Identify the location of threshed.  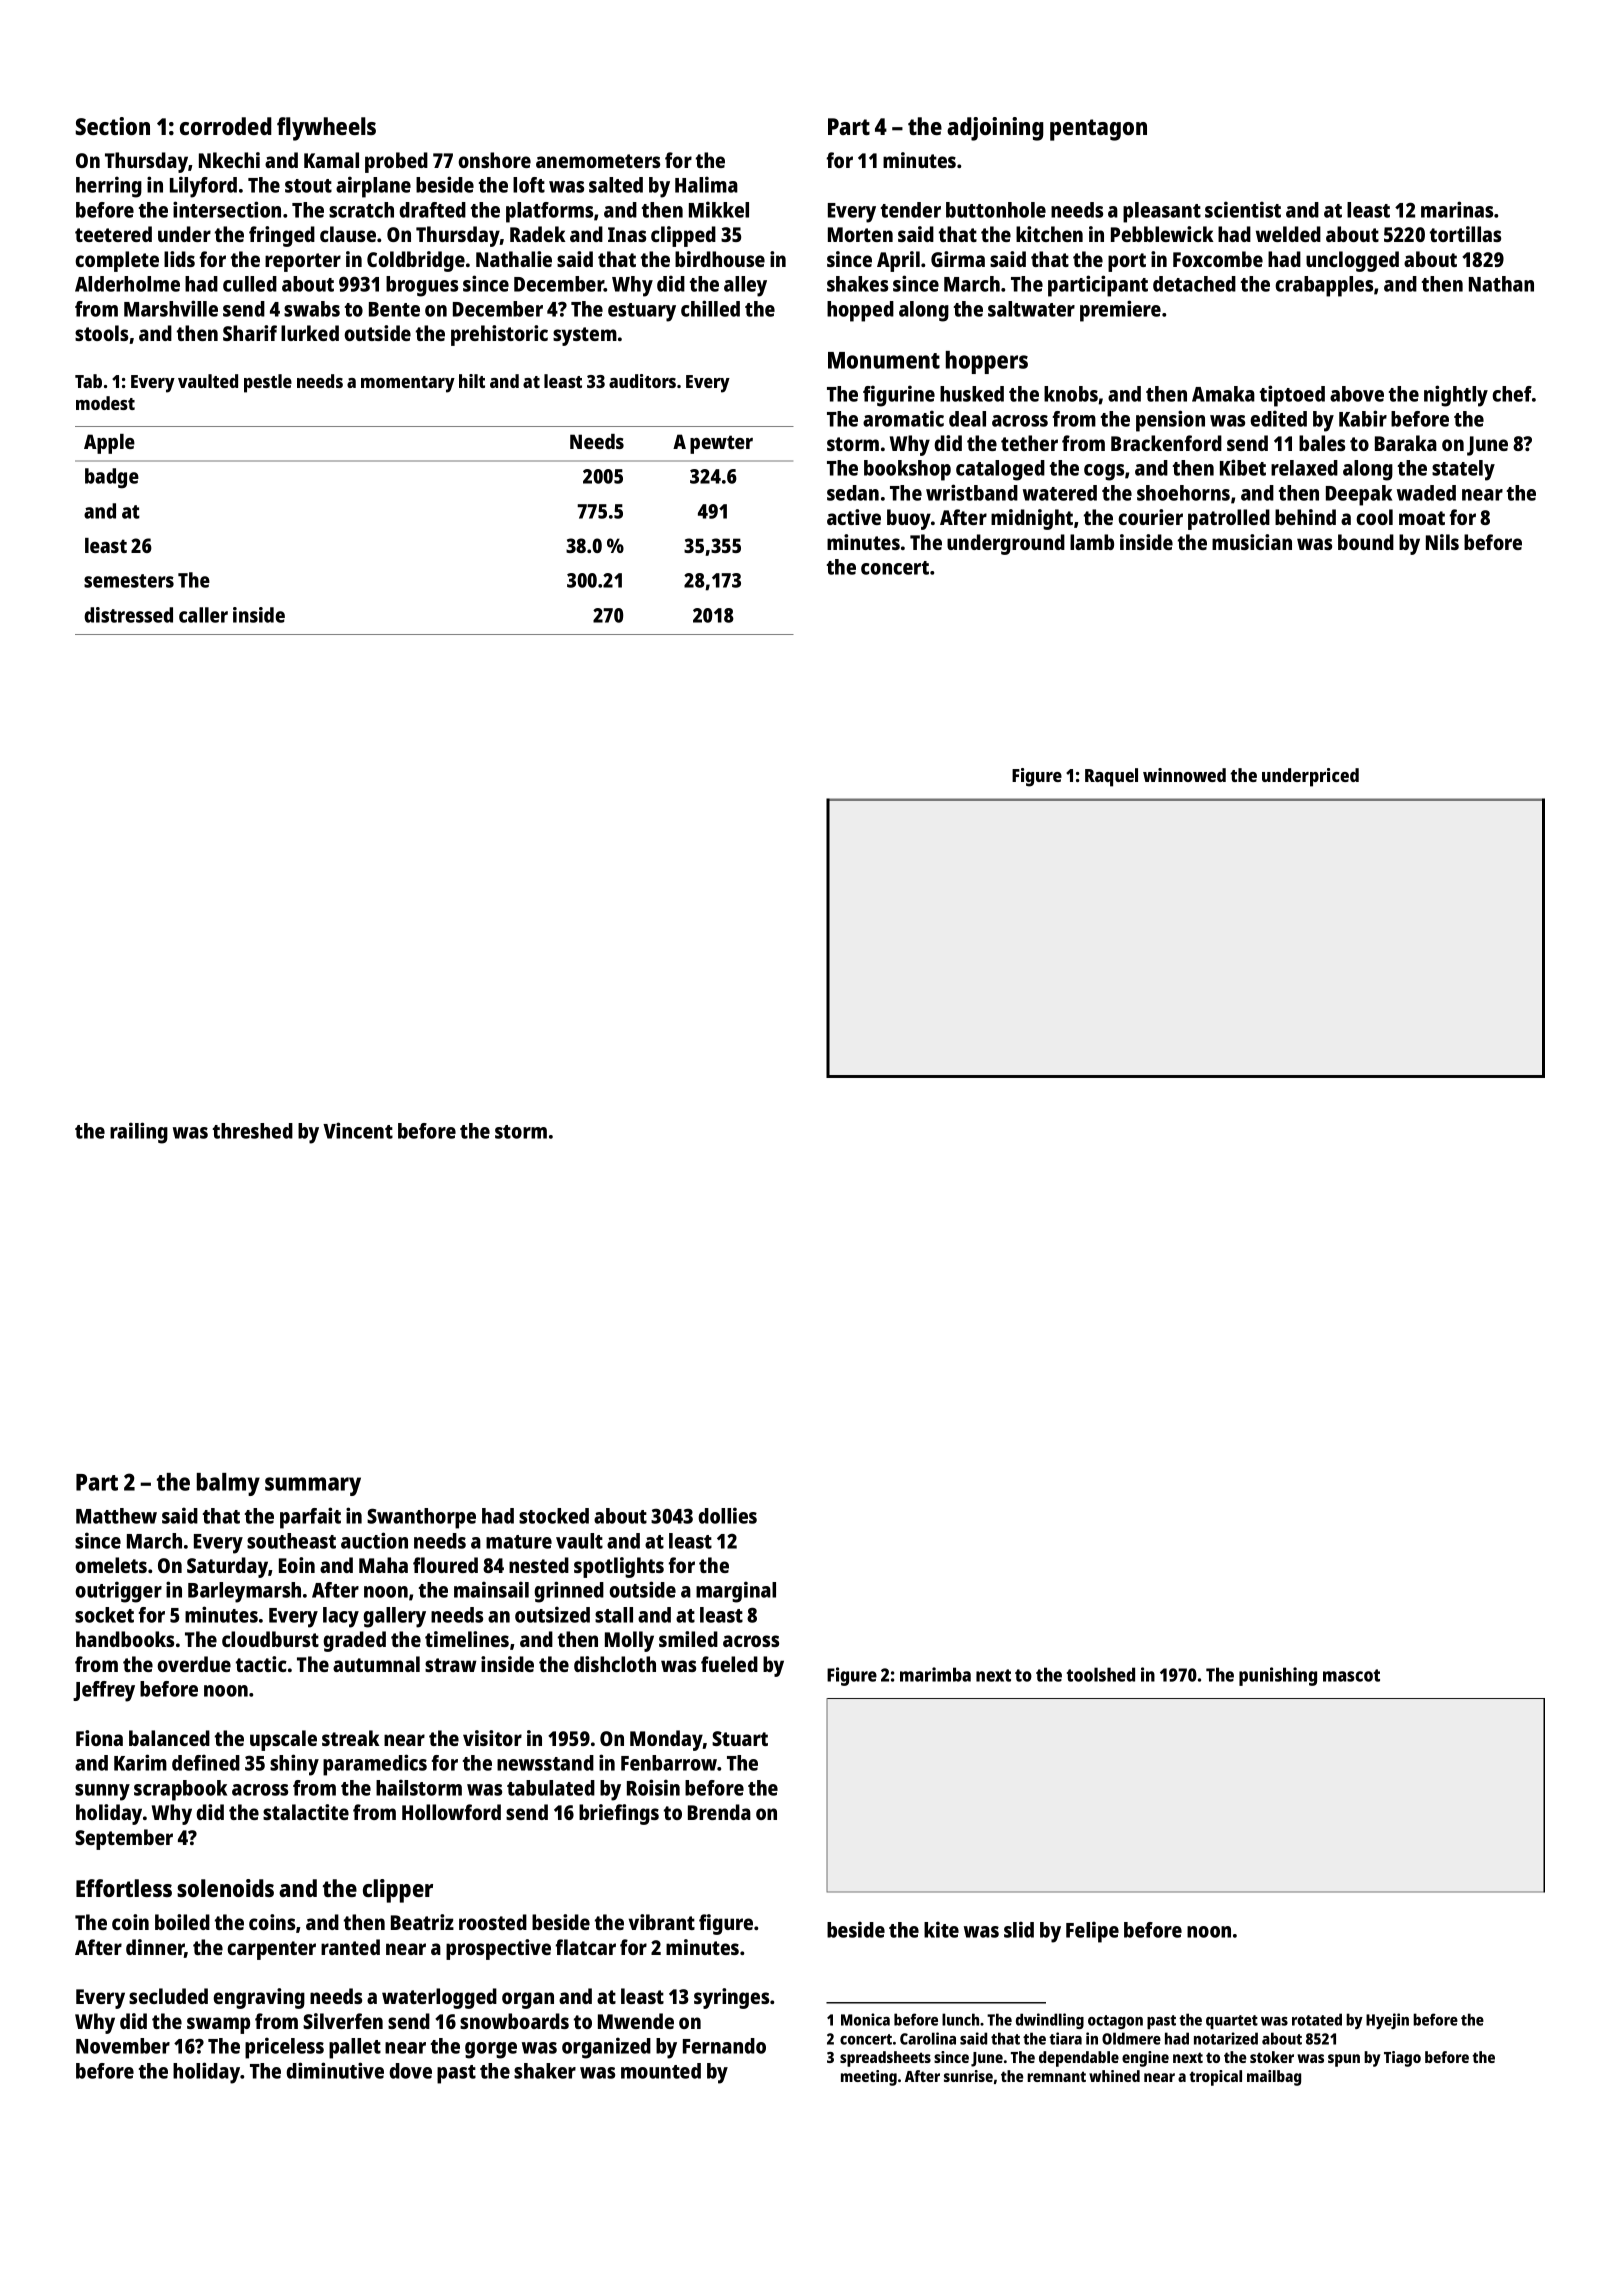
(253, 1131).
